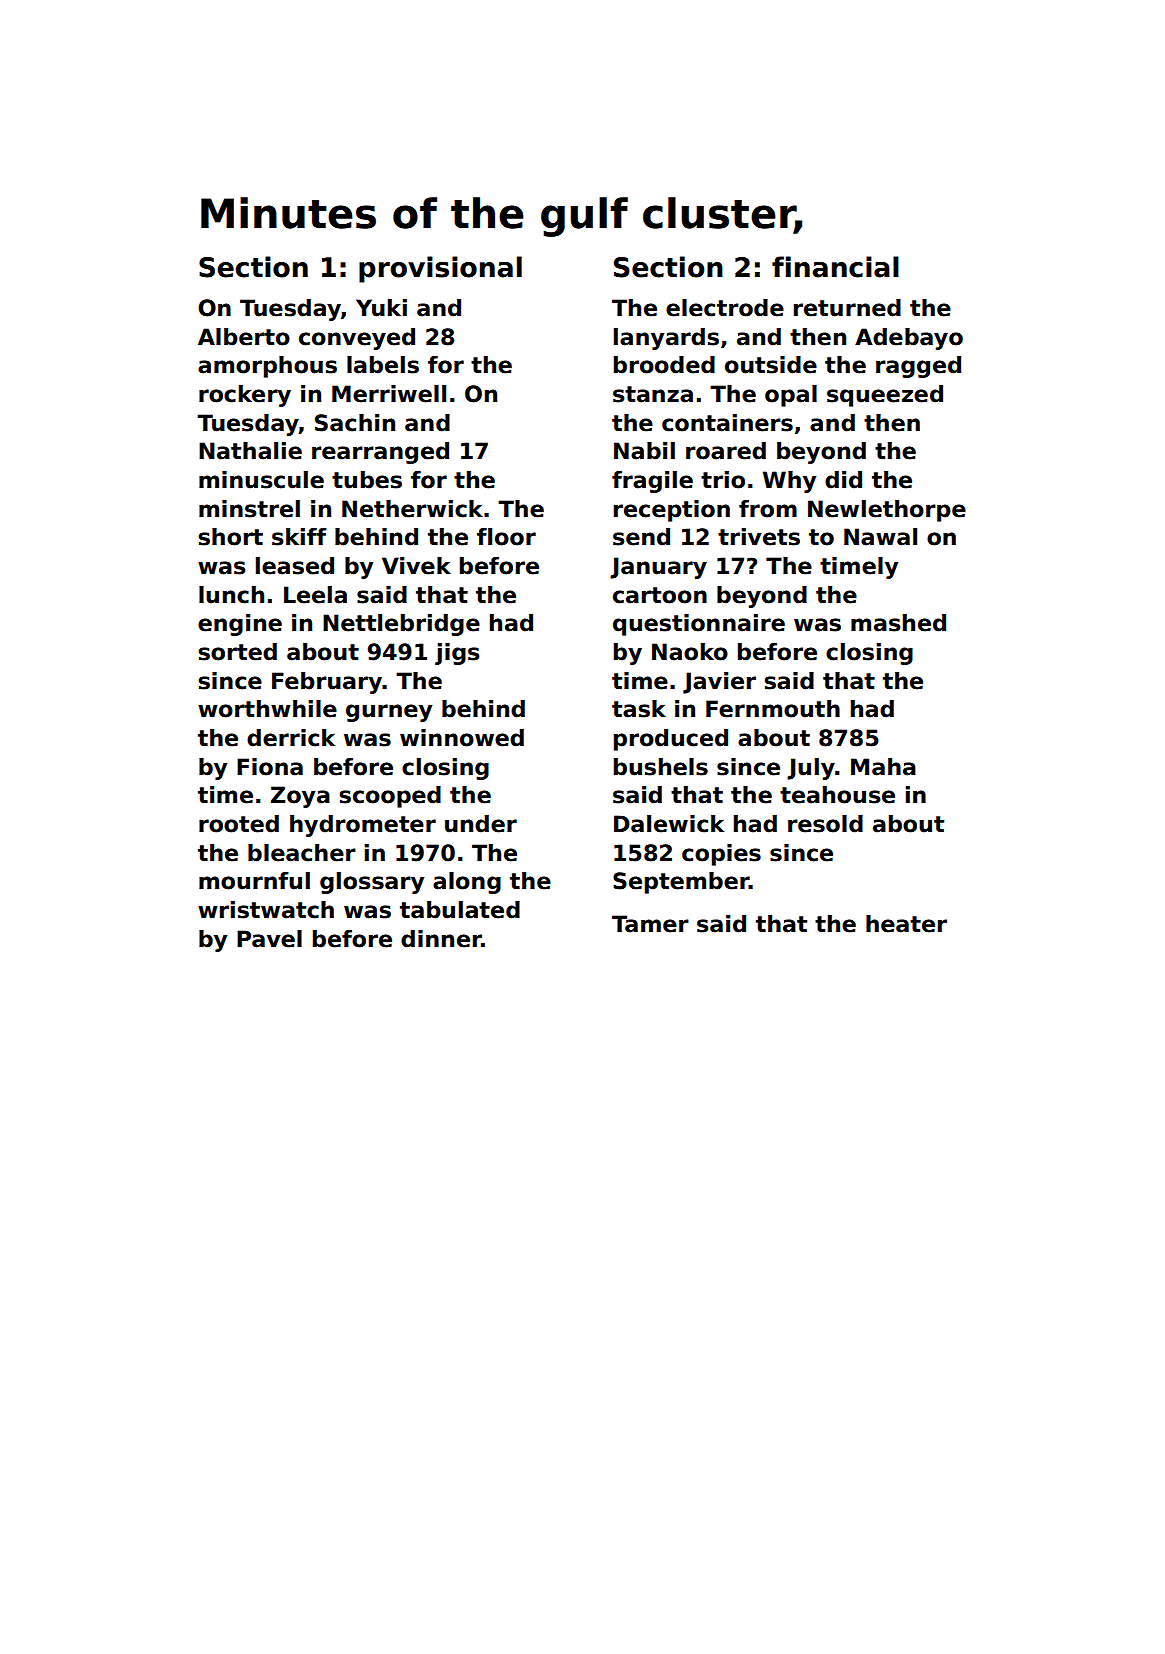 Image resolution: width=1165 pixels, height=1654 pixels. I want to click on electrode, so click(725, 308).
